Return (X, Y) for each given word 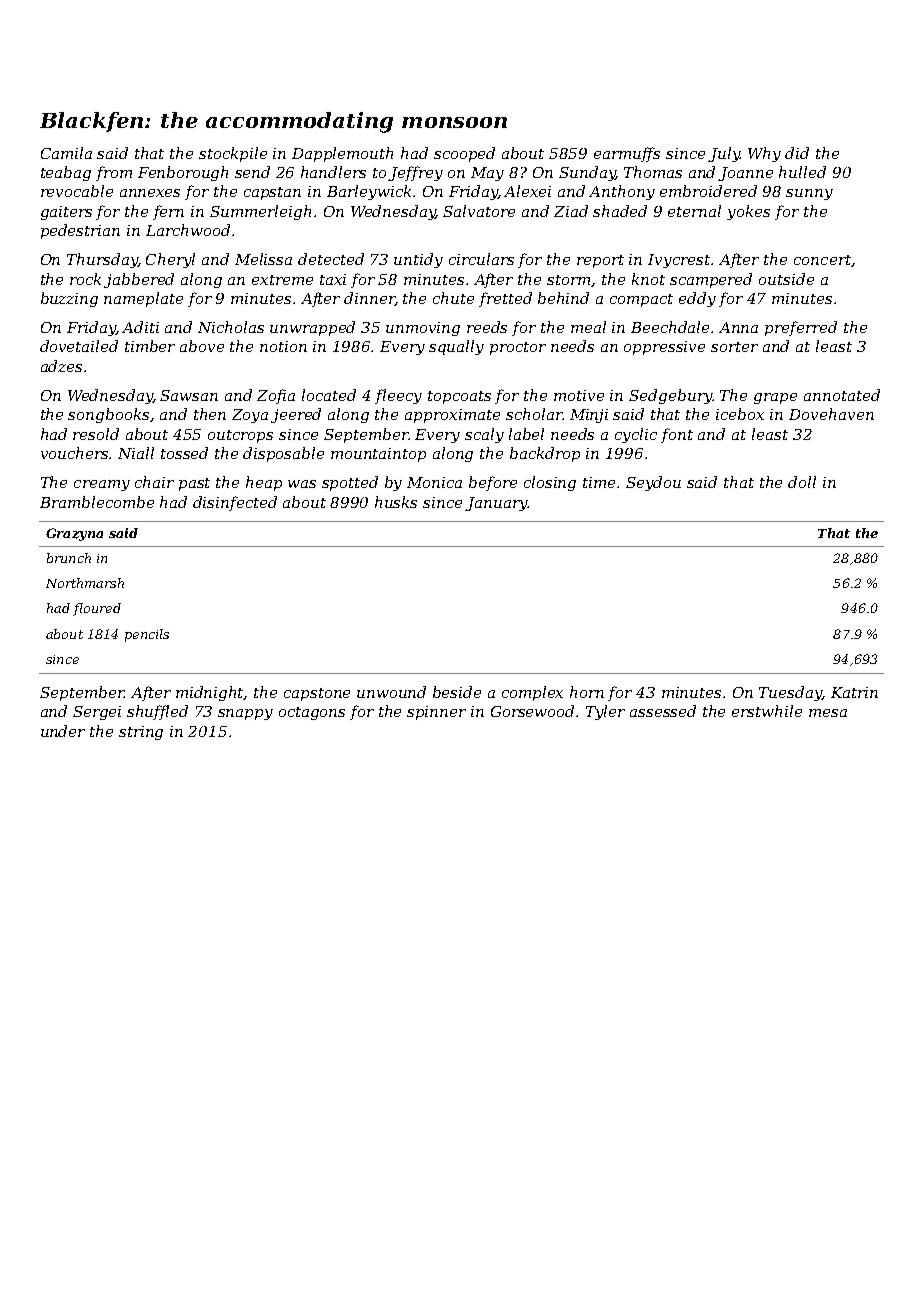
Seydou (653, 483)
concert (822, 260)
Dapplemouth (342, 154)
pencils (147, 635)
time (599, 482)
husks (396, 502)
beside (457, 692)
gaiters (66, 213)
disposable (283, 454)
